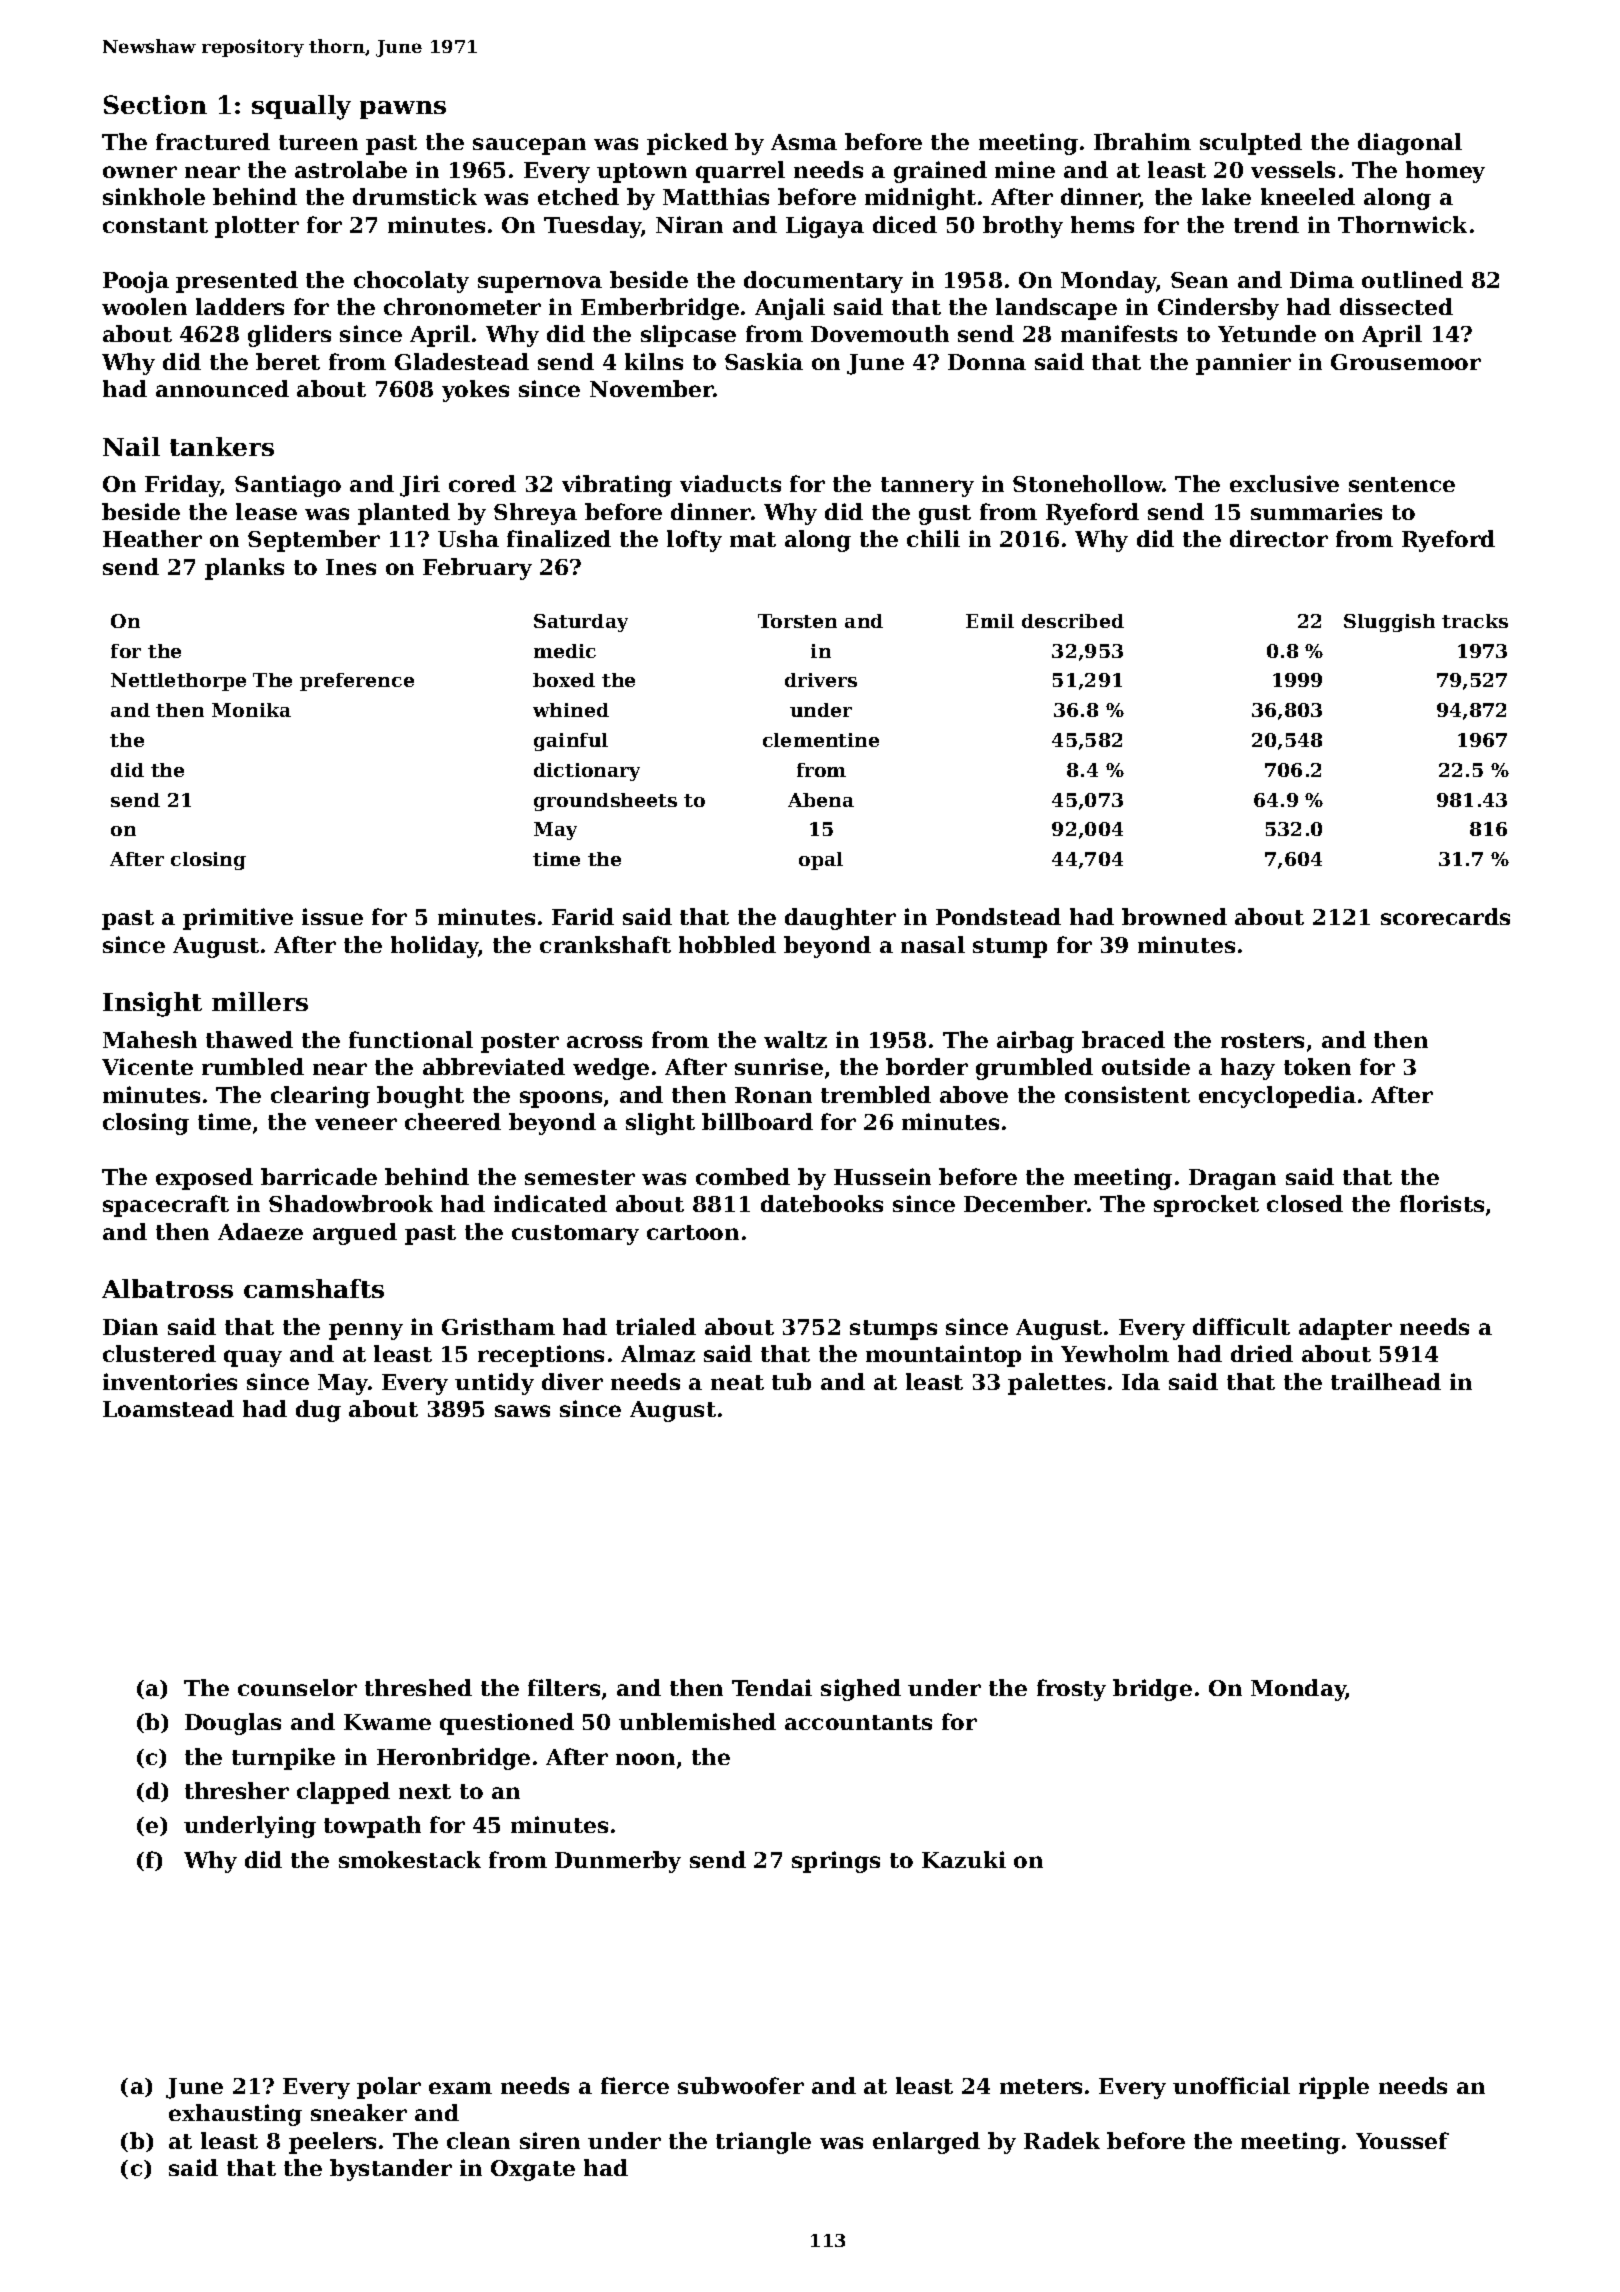  What do you see at coordinates (237, 282) in the document?
I see `presented` at bounding box center [237, 282].
